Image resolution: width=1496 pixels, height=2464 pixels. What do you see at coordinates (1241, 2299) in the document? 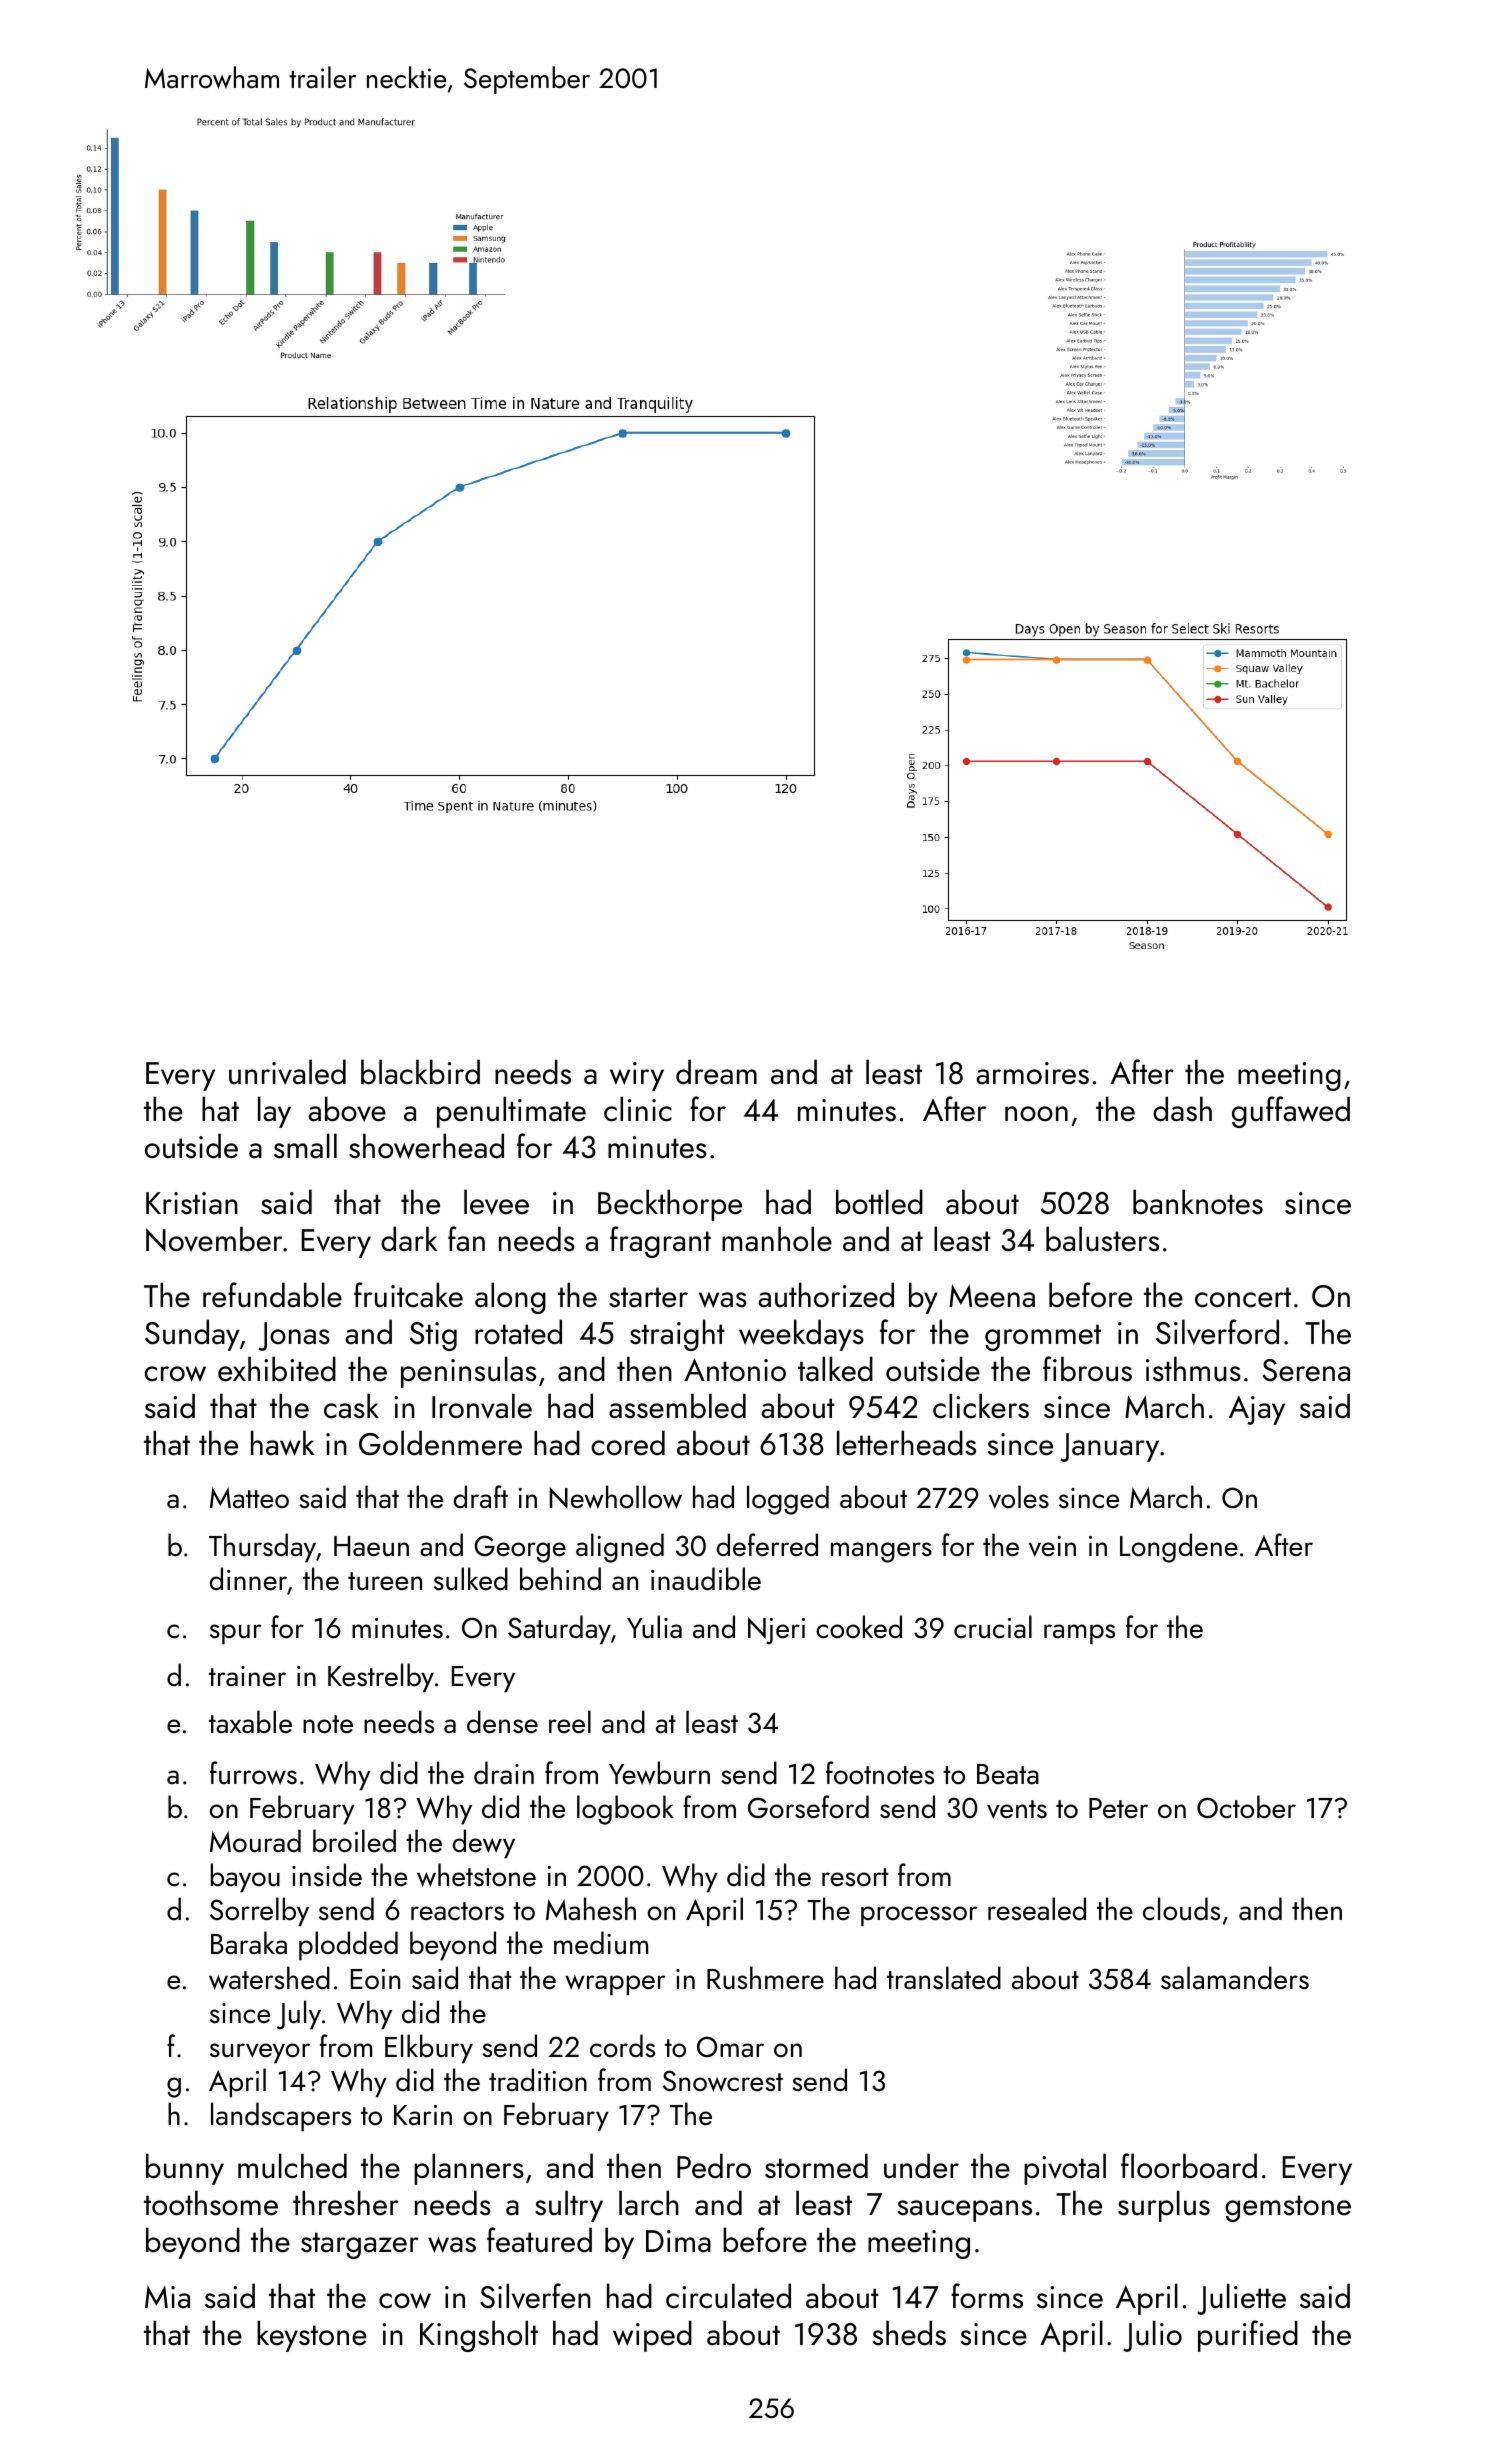
I see `Juliette` at bounding box center [1241, 2299].
